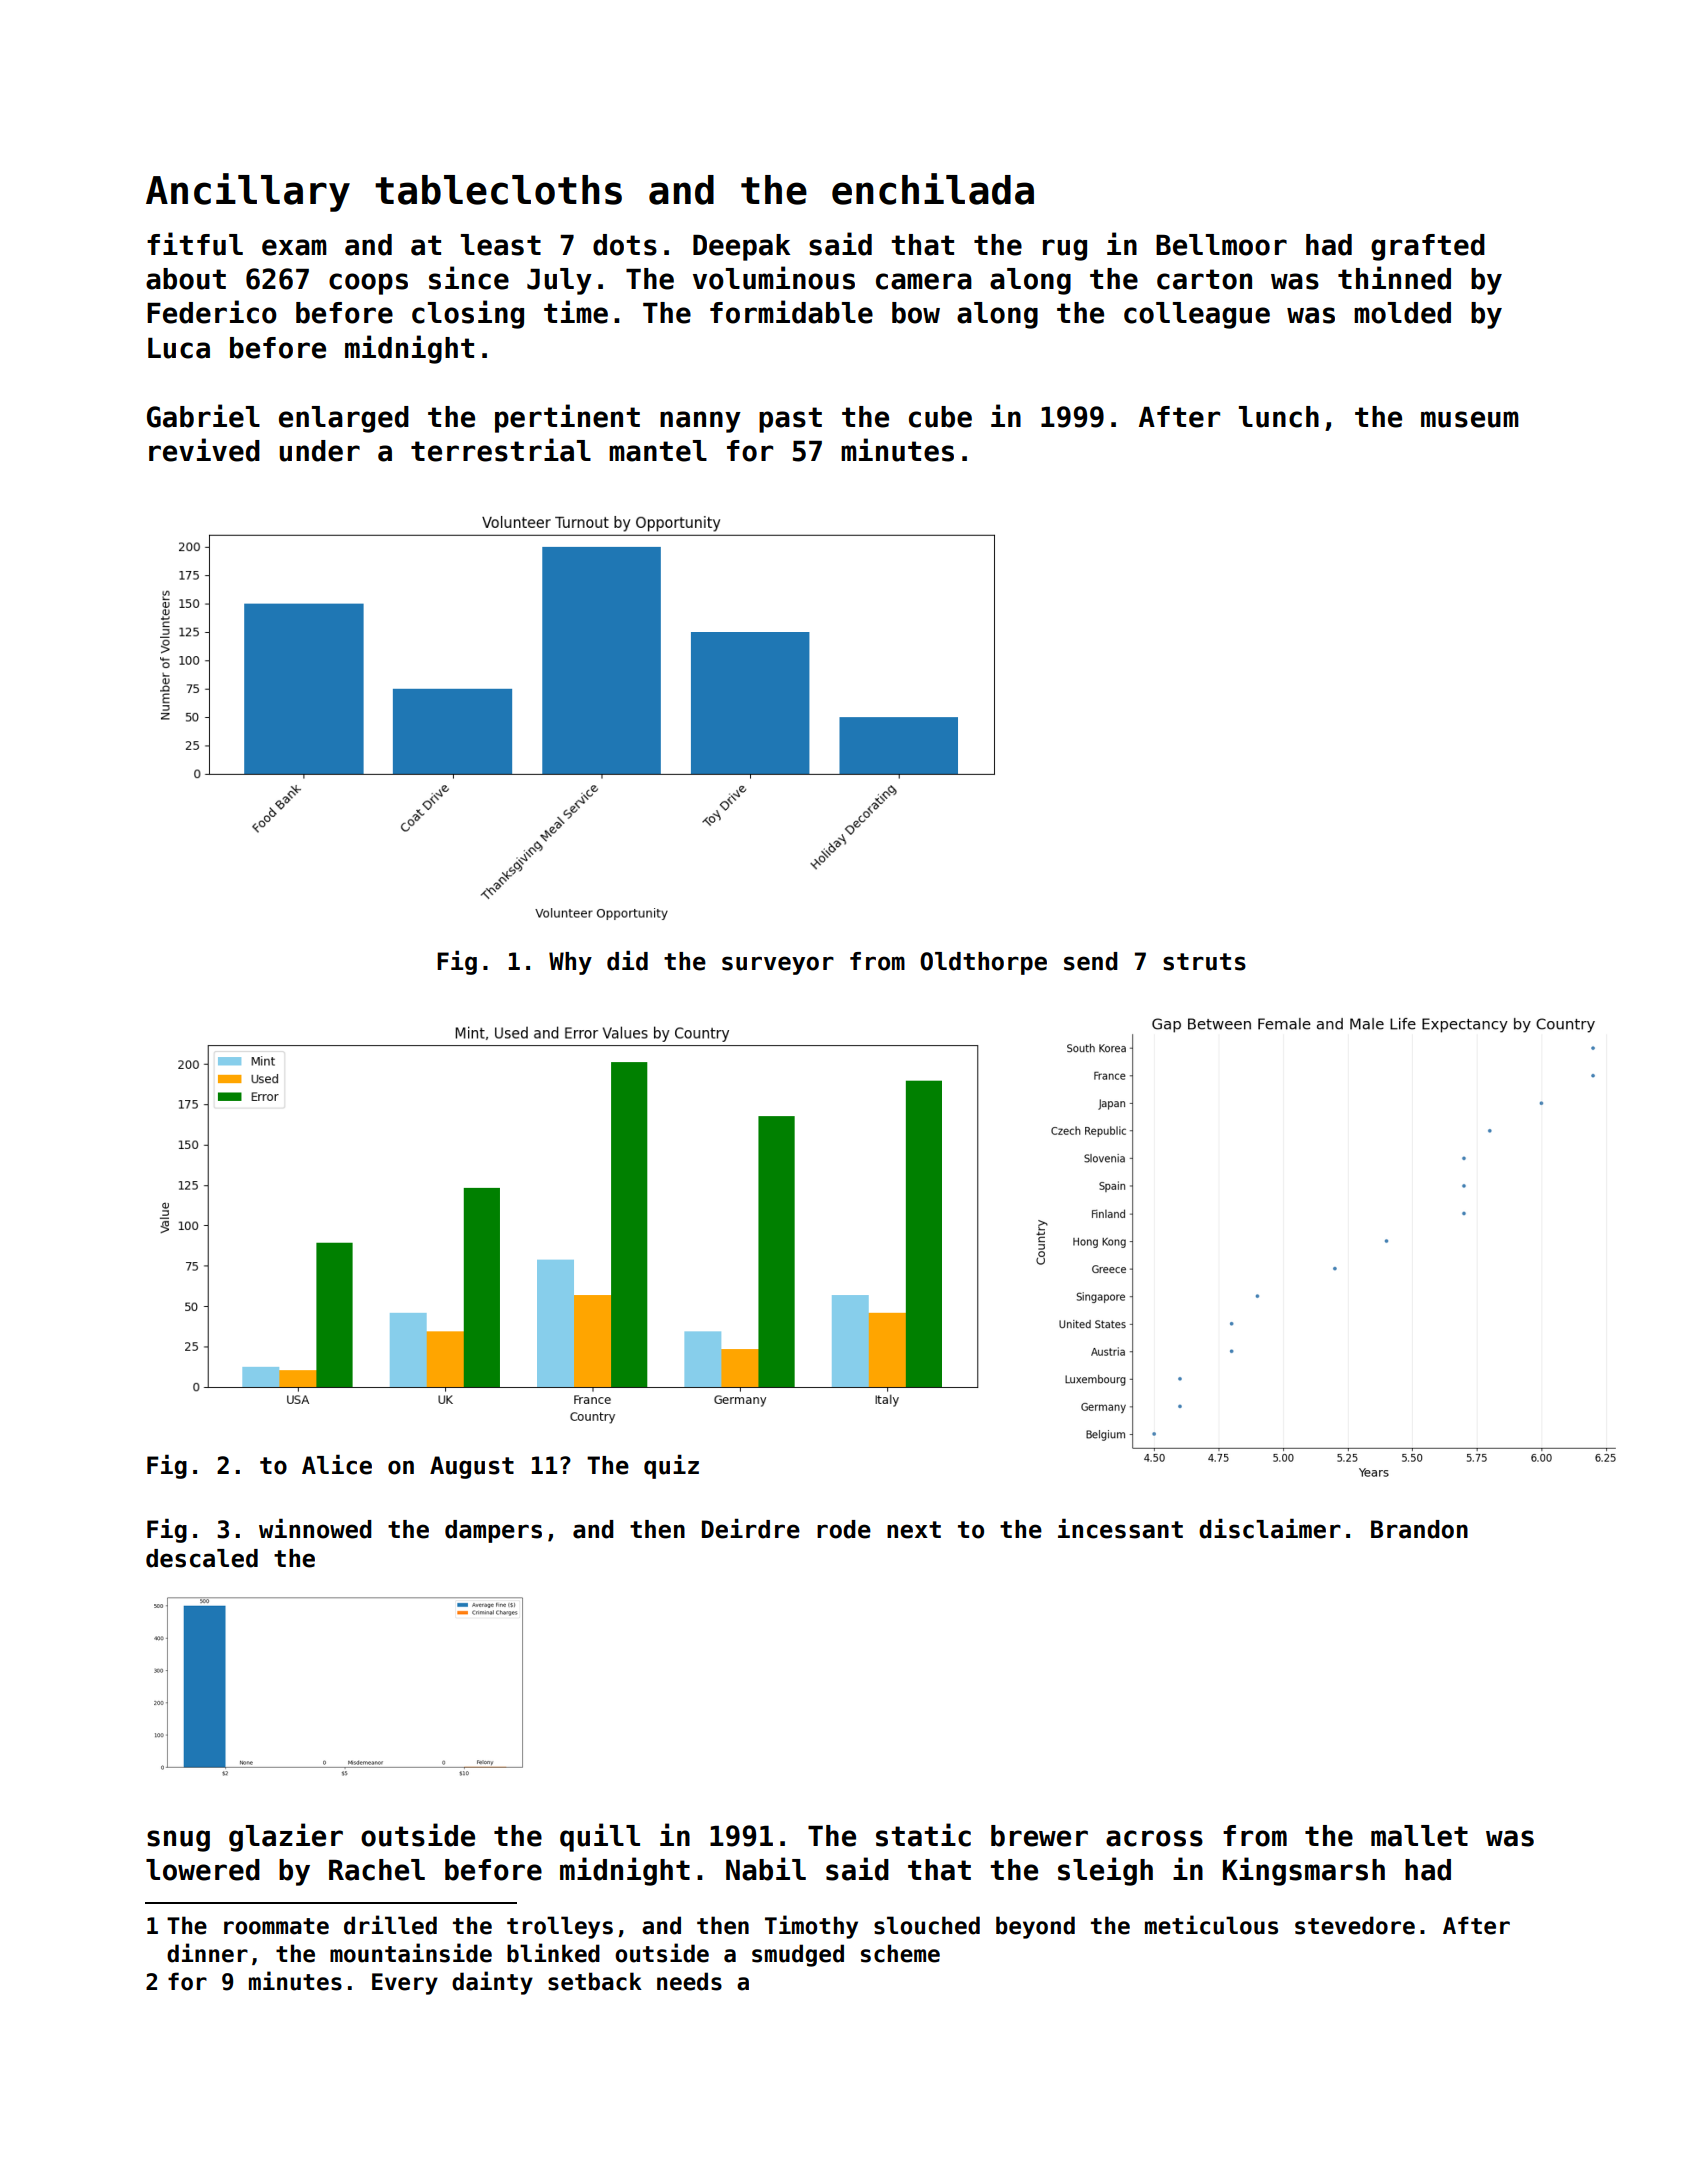 This screenshot has height=2178, width=1683. I want to click on struts, so click(1204, 962).
